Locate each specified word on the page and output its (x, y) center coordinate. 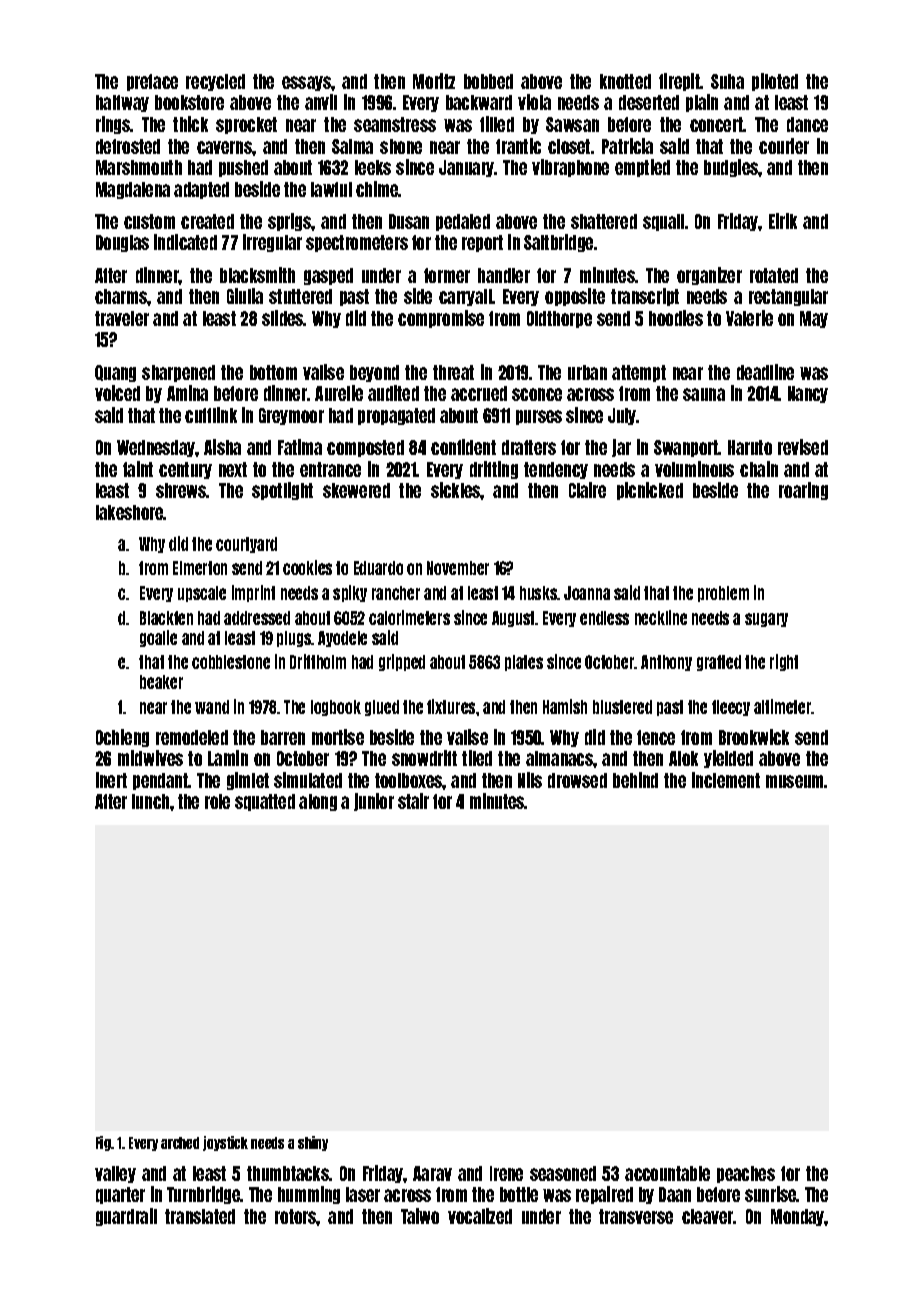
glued (382, 708)
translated (200, 1216)
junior (374, 802)
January (467, 168)
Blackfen (166, 618)
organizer (709, 276)
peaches (746, 1174)
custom (149, 221)
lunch (150, 801)
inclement (726, 780)
